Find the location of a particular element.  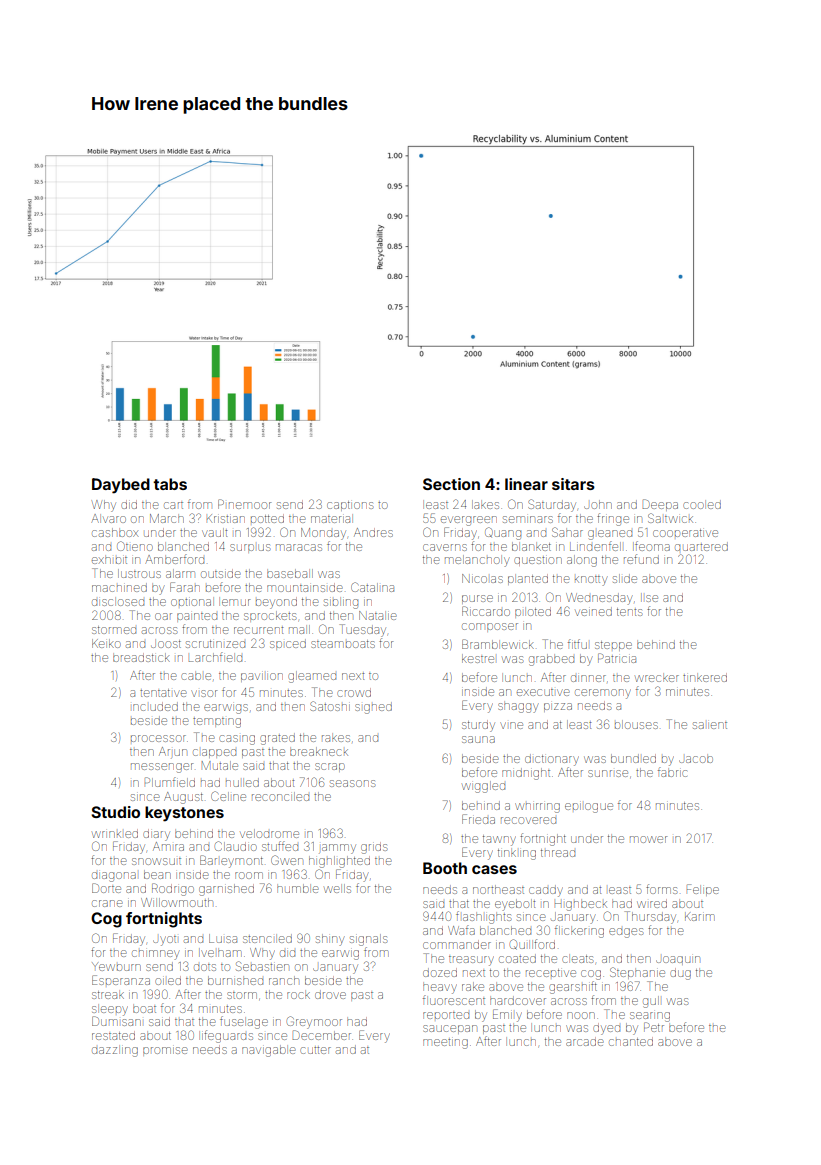

wrecker is located at coordinates (657, 678).
